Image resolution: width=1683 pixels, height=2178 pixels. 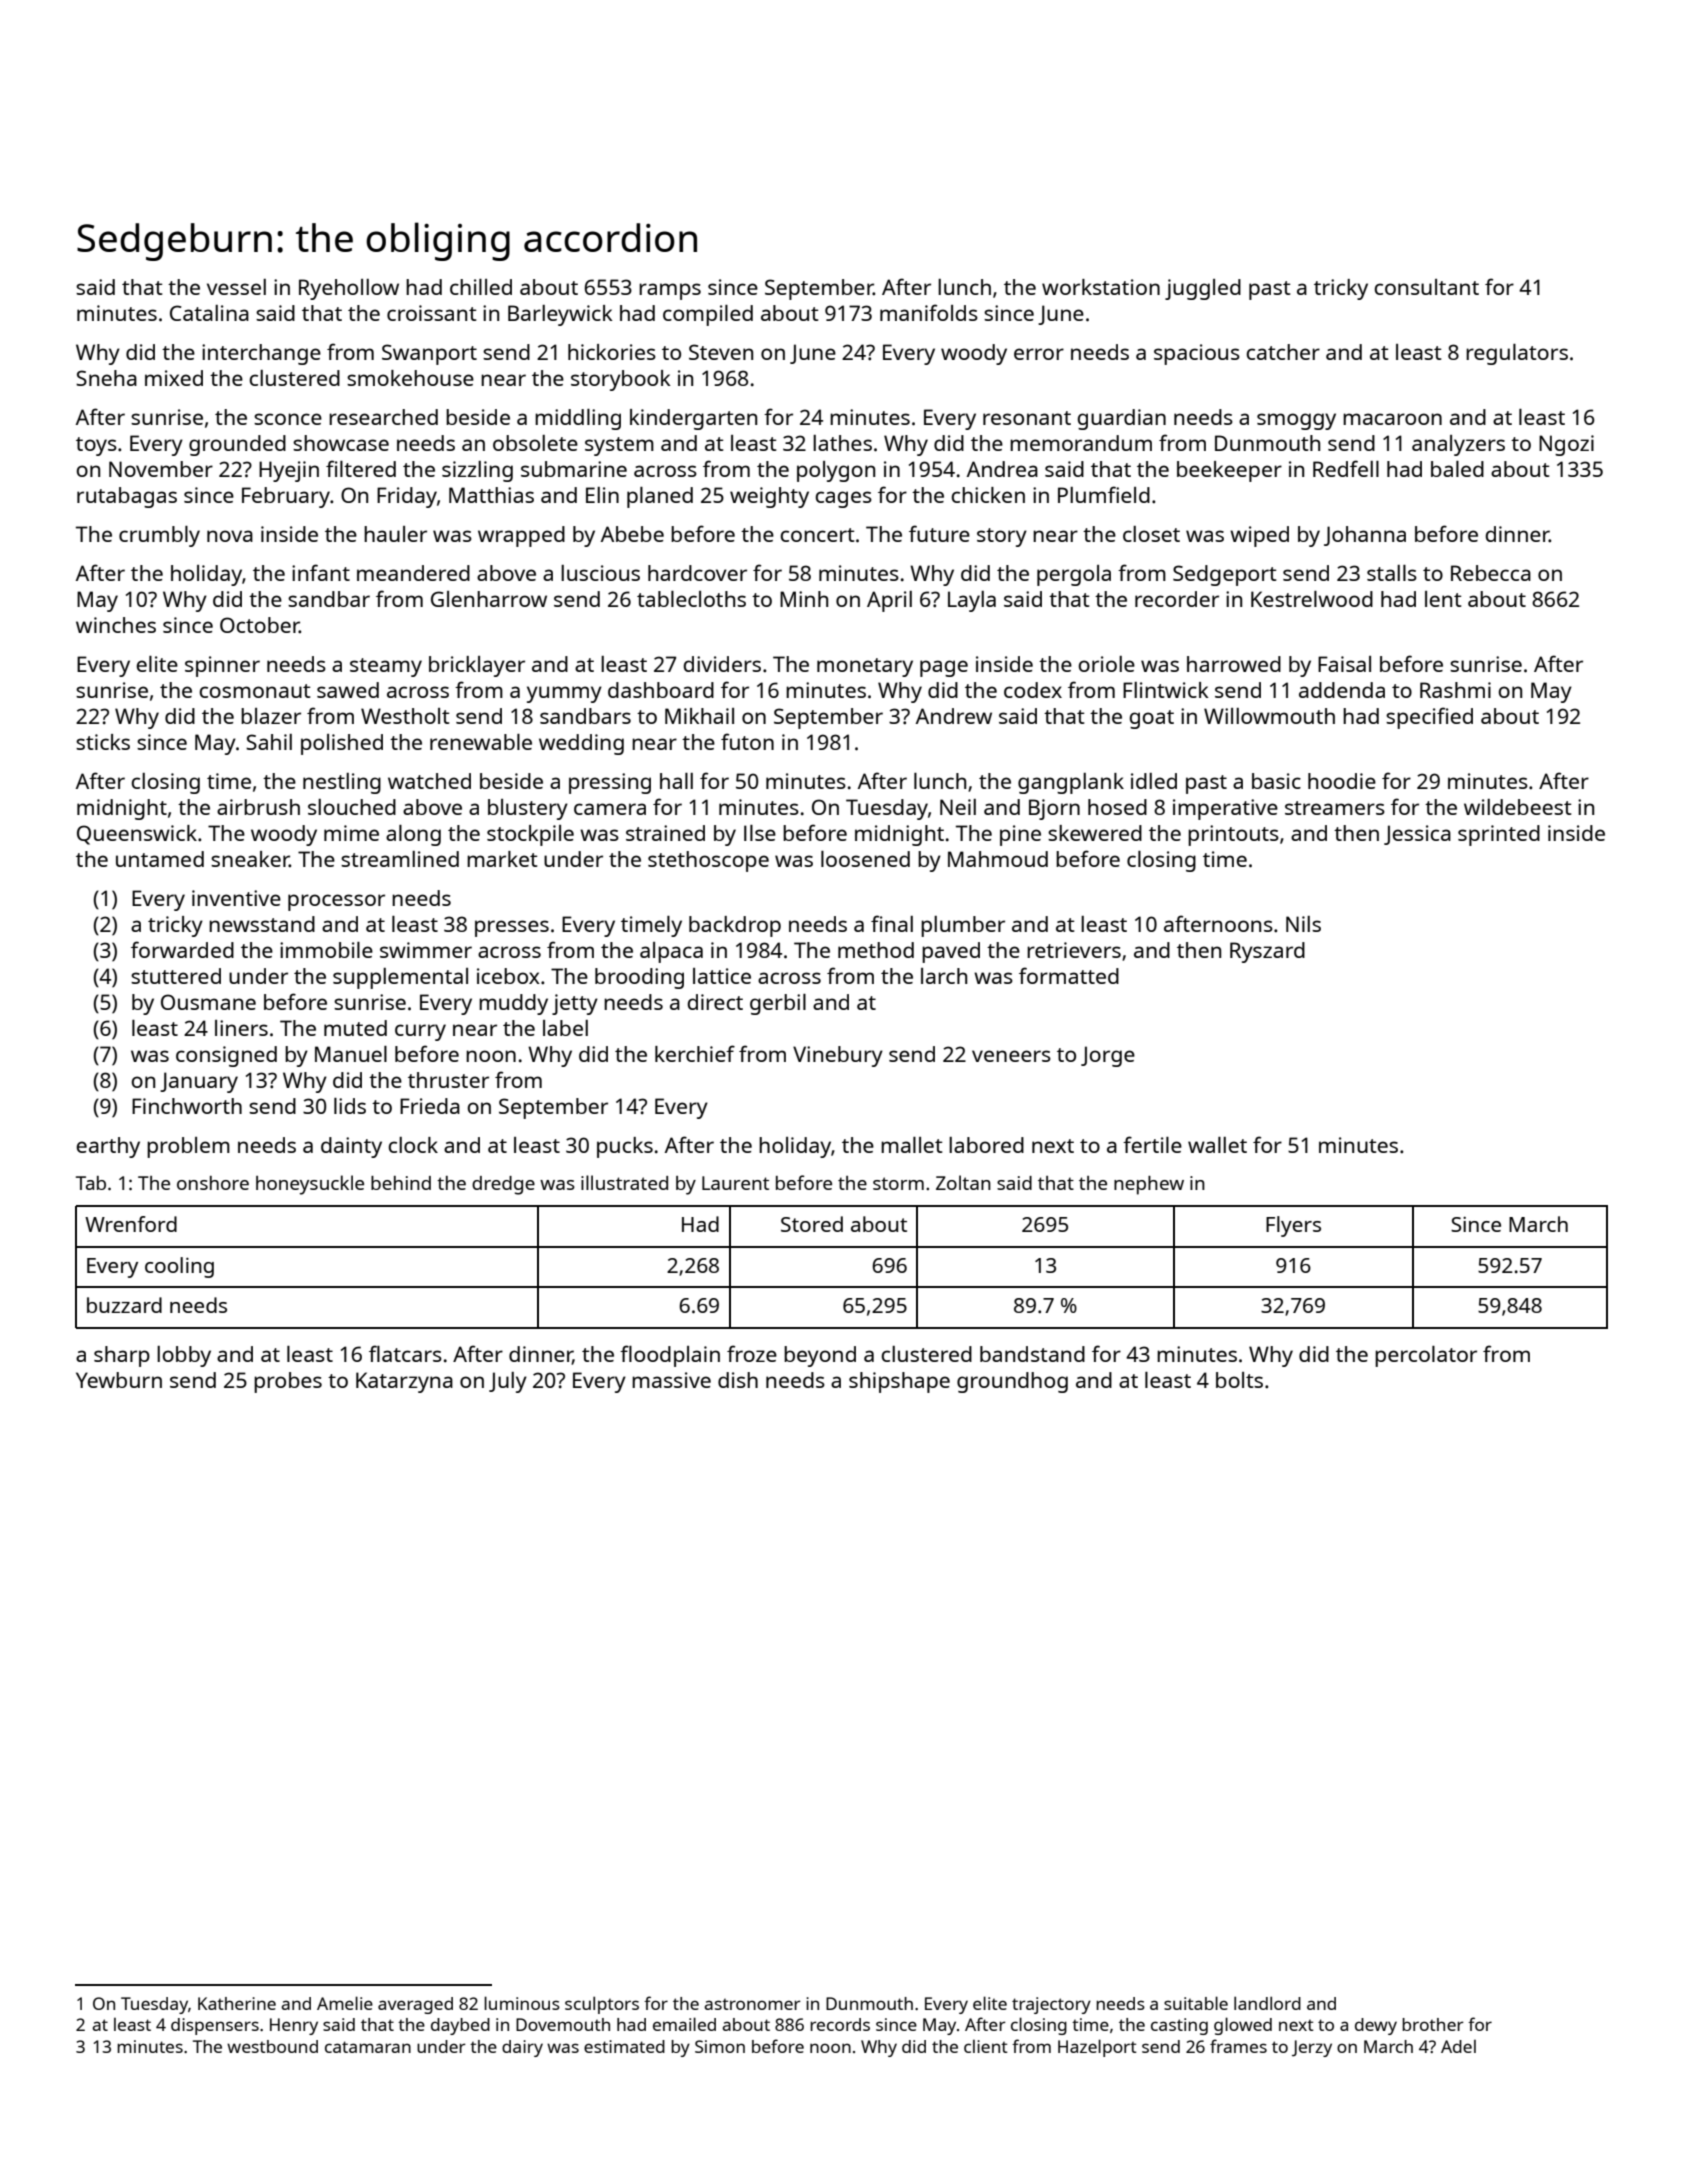 What do you see at coordinates (840, 2024) in the screenshot?
I see `records` at bounding box center [840, 2024].
